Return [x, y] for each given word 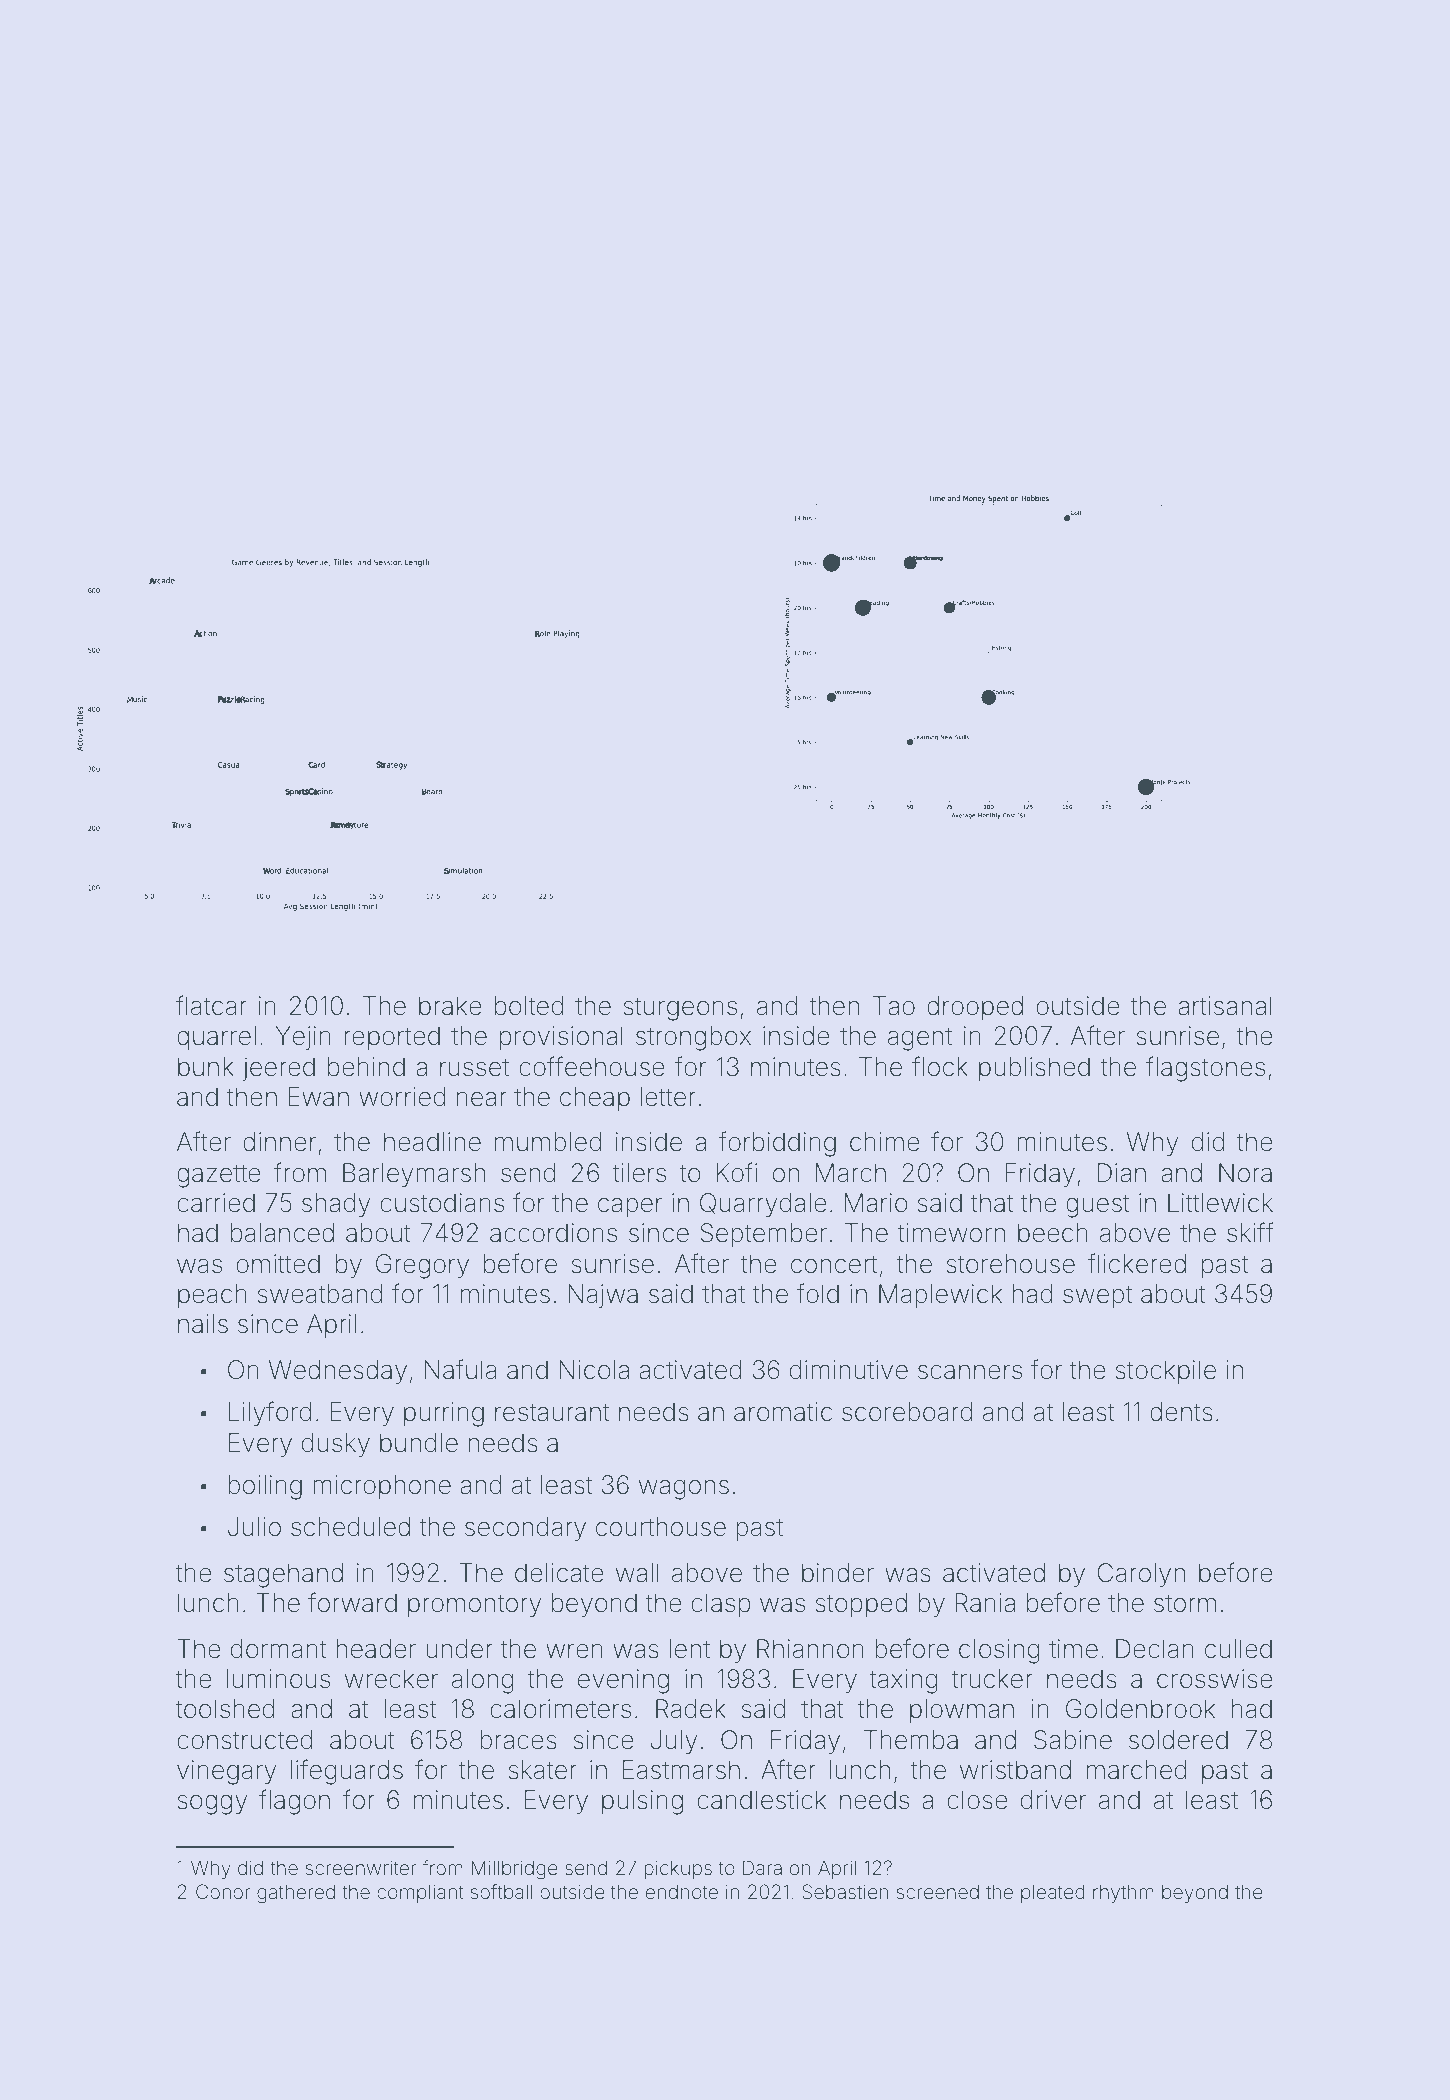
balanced [282, 1233]
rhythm [1123, 1893]
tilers [639, 1173]
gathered [296, 1894]
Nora [1245, 1173]
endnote [682, 1891]
